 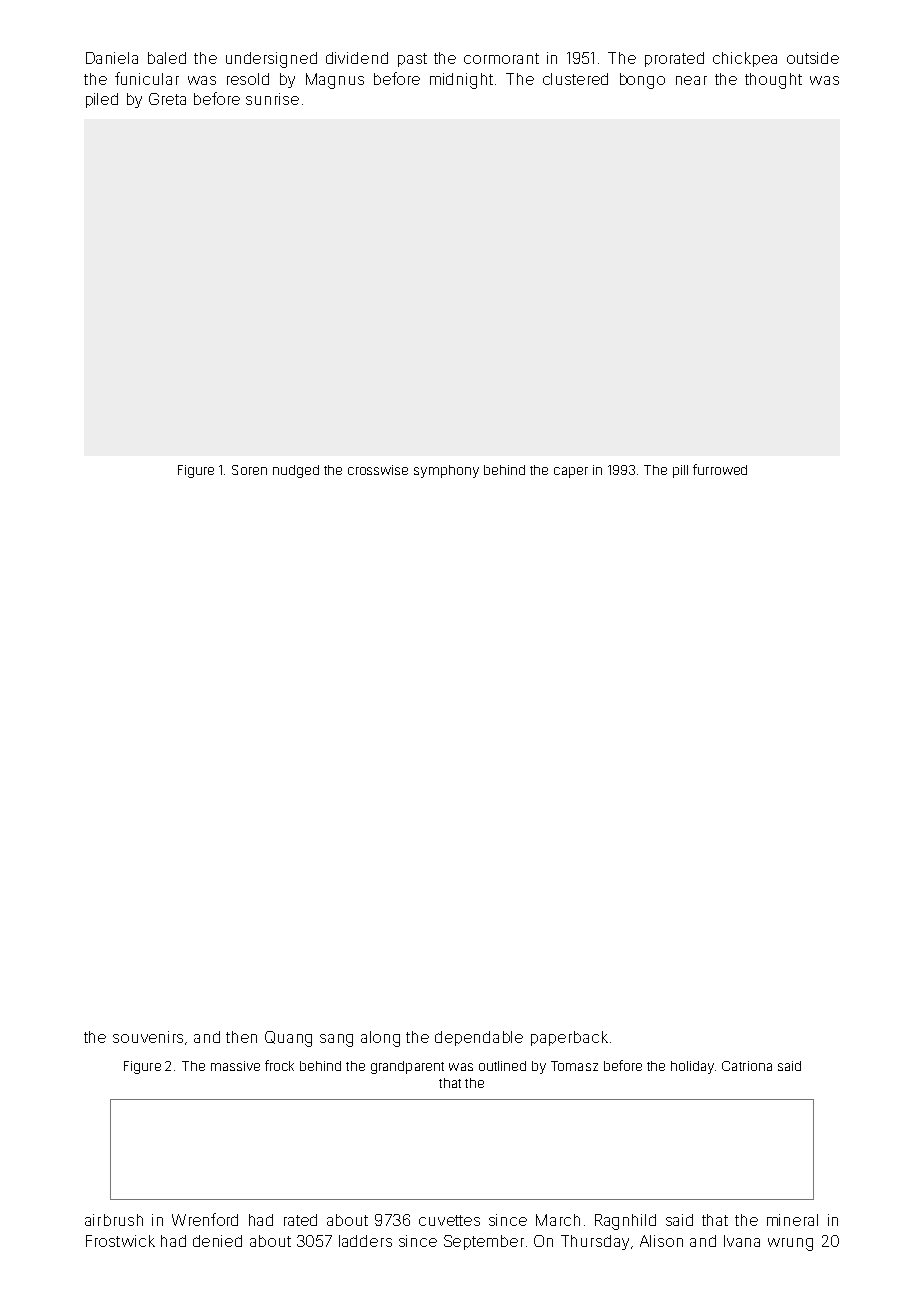 What do you see at coordinates (813, 58) in the screenshot?
I see `outside` at bounding box center [813, 58].
